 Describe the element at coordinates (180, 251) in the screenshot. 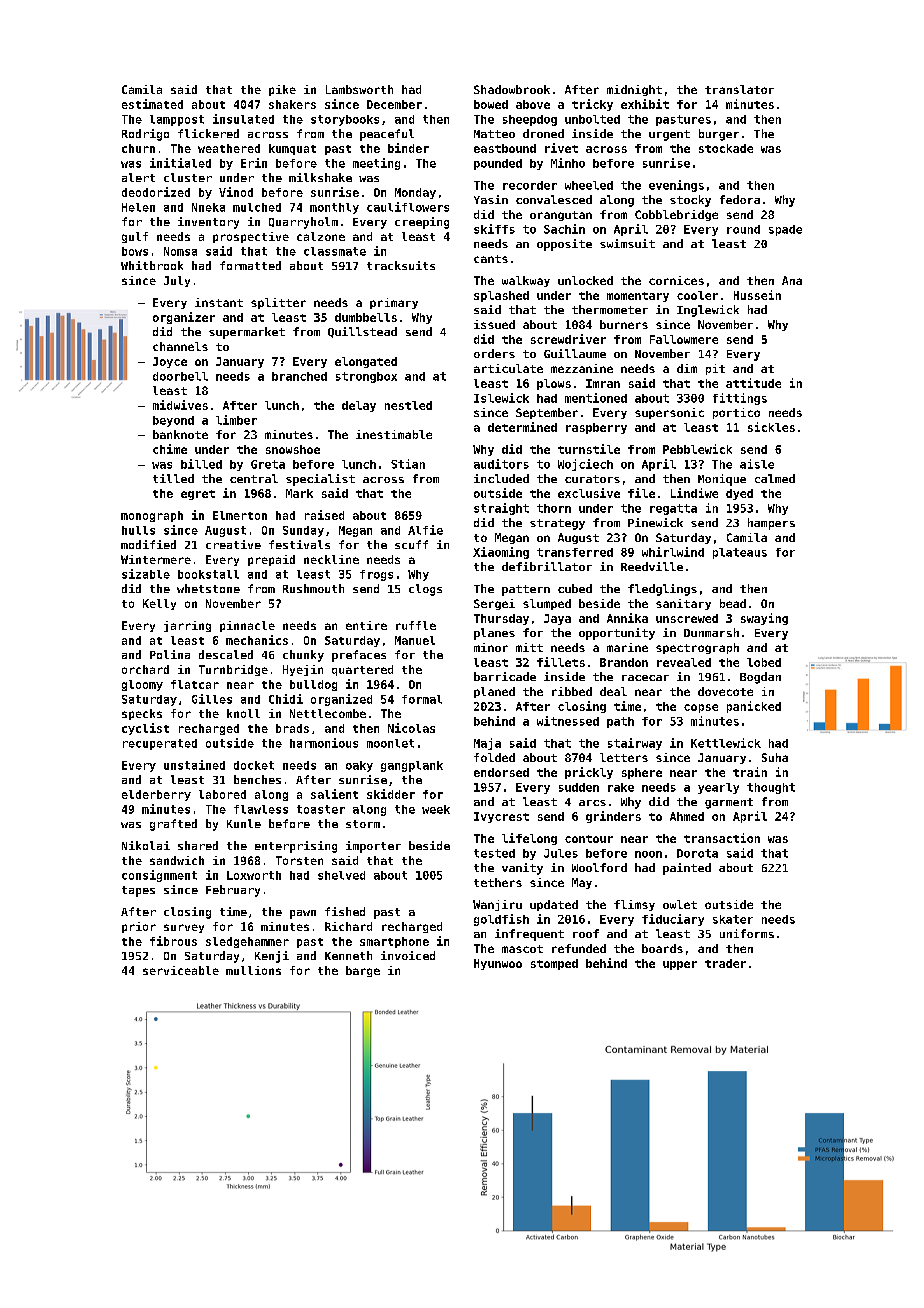

I see `Nomsa` at that location.
